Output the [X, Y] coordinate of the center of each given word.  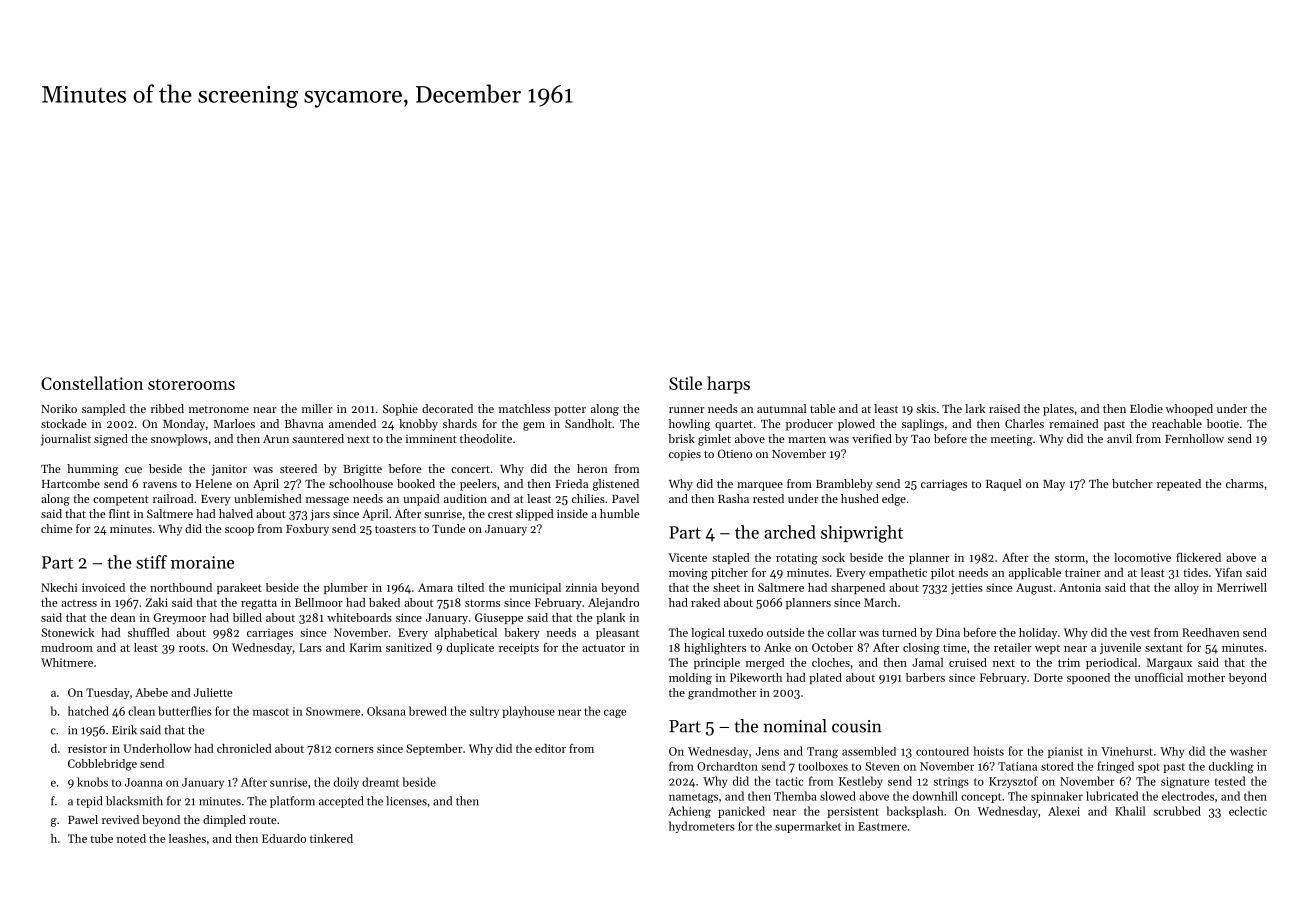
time [954, 647]
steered [298, 468]
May [1054, 485]
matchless [524, 408]
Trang [822, 752]
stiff [151, 562]
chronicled [244, 748]
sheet [726, 587]
